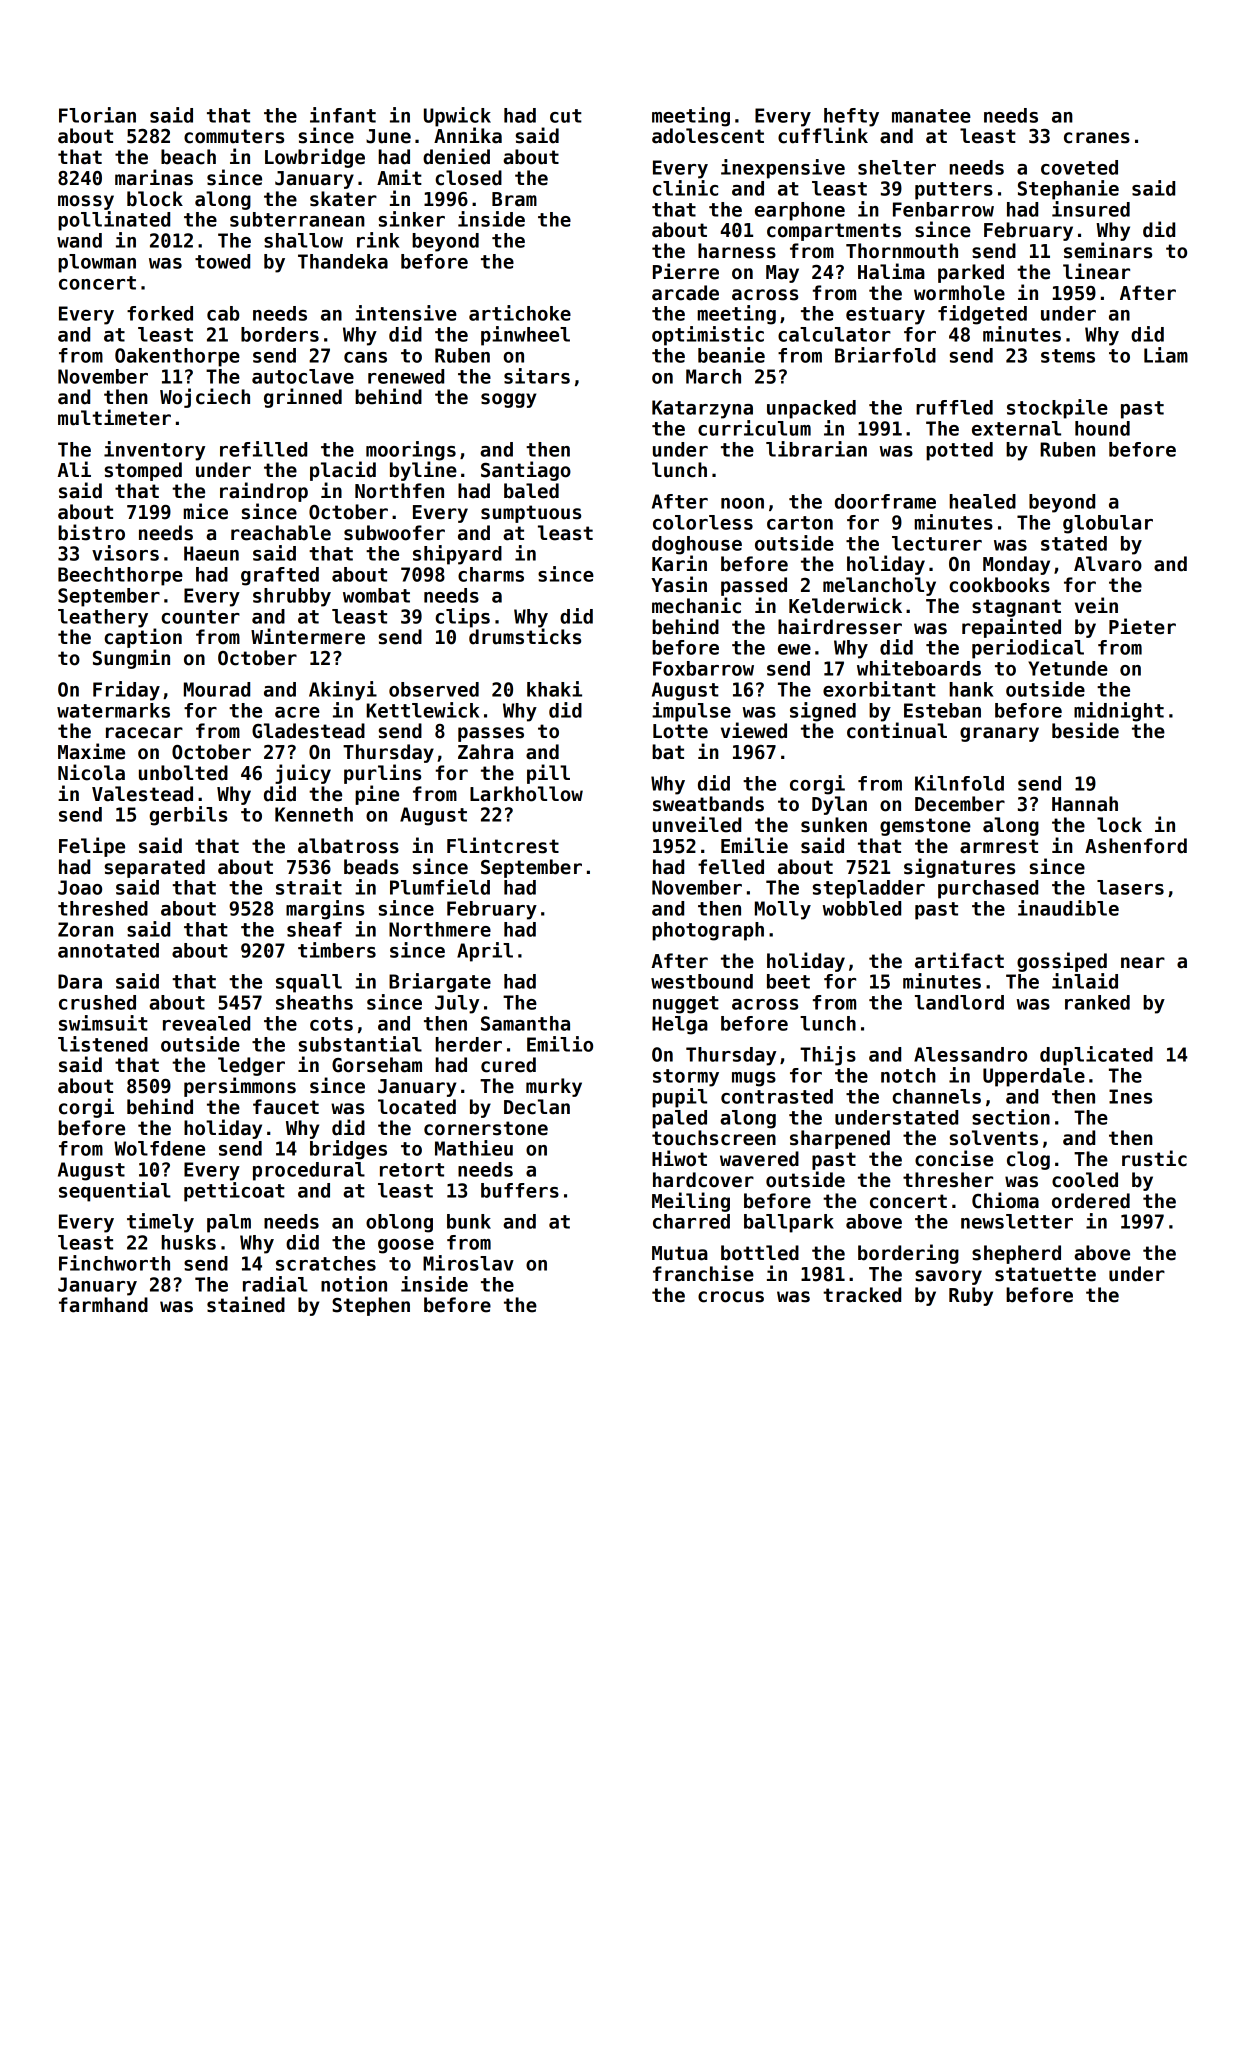 The width and height of the image is (1255, 2068). What do you see at coordinates (731, 867) in the image?
I see `felled` at bounding box center [731, 867].
